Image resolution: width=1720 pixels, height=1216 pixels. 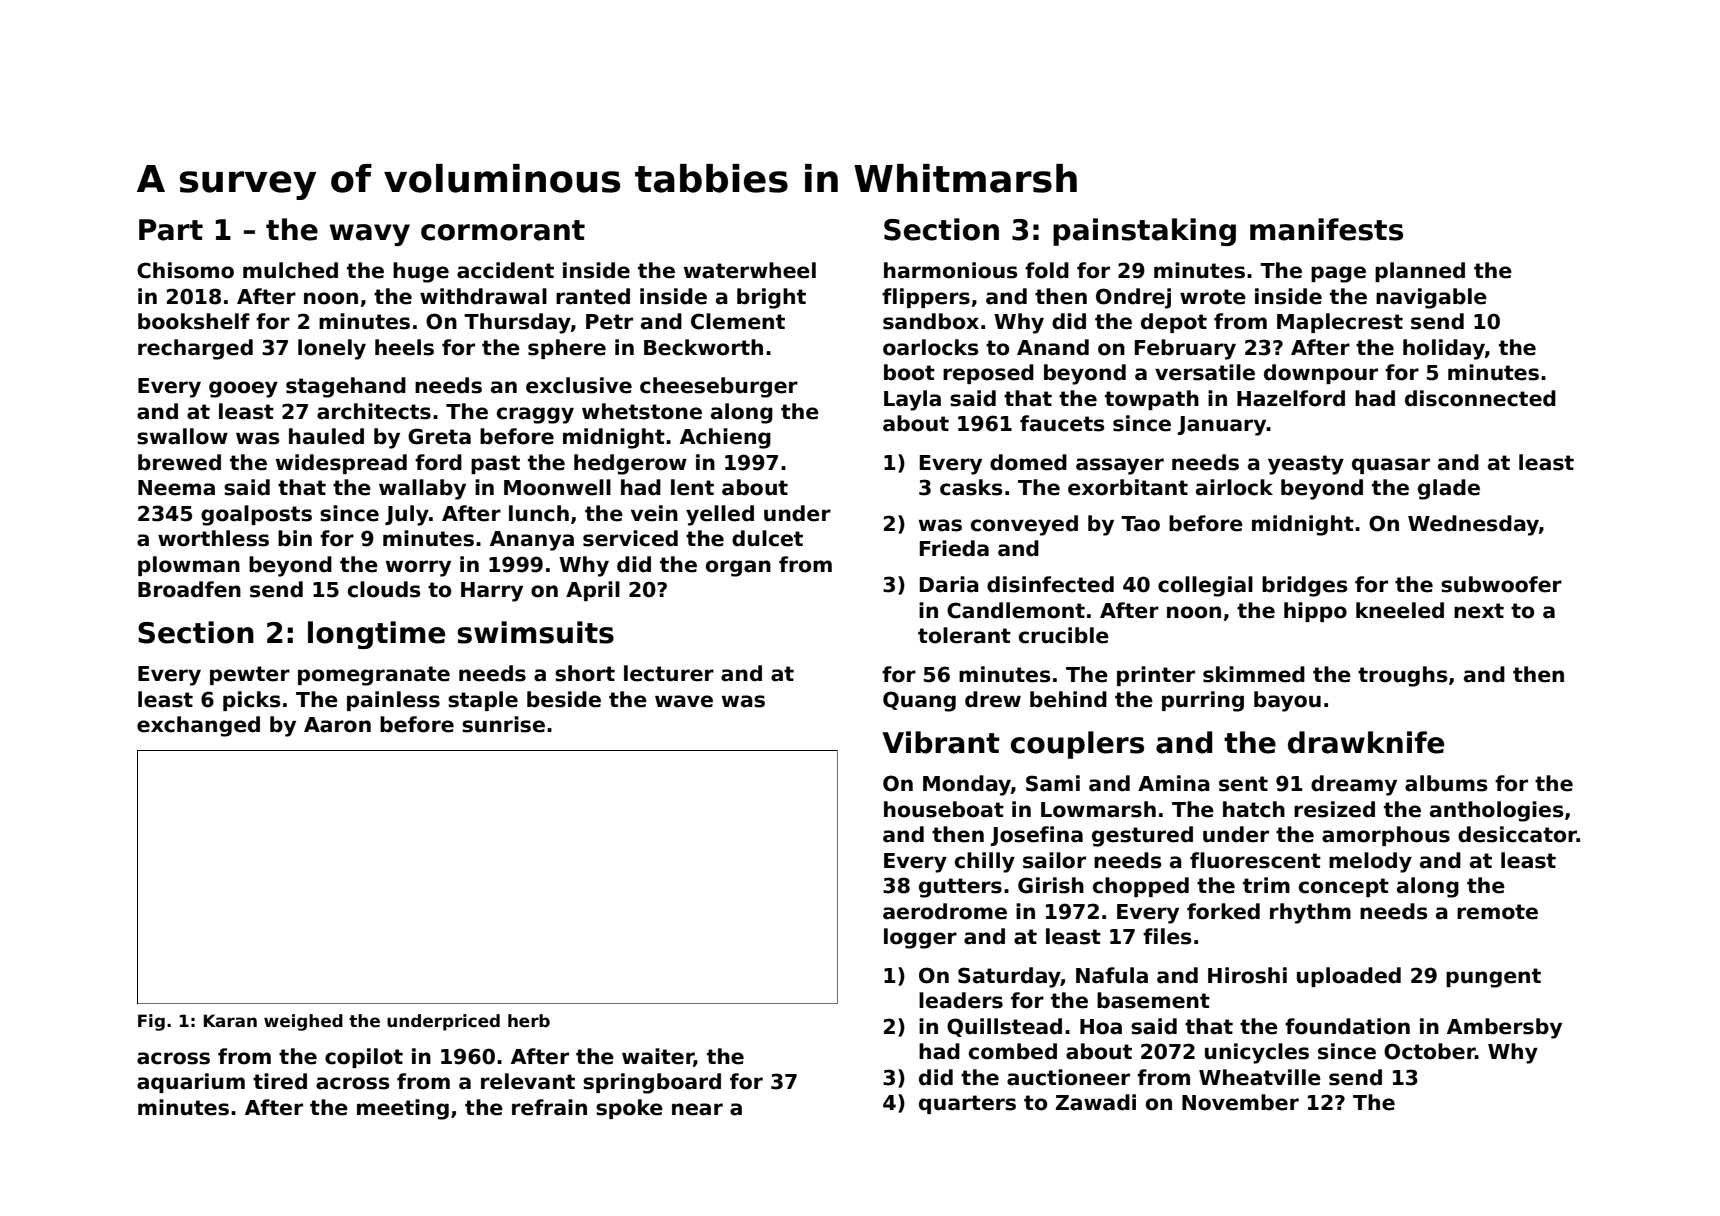 What do you see at coordinates (703, 347) in the screenshot?
I see `Beckworth` at bounding box center [703, 347].
